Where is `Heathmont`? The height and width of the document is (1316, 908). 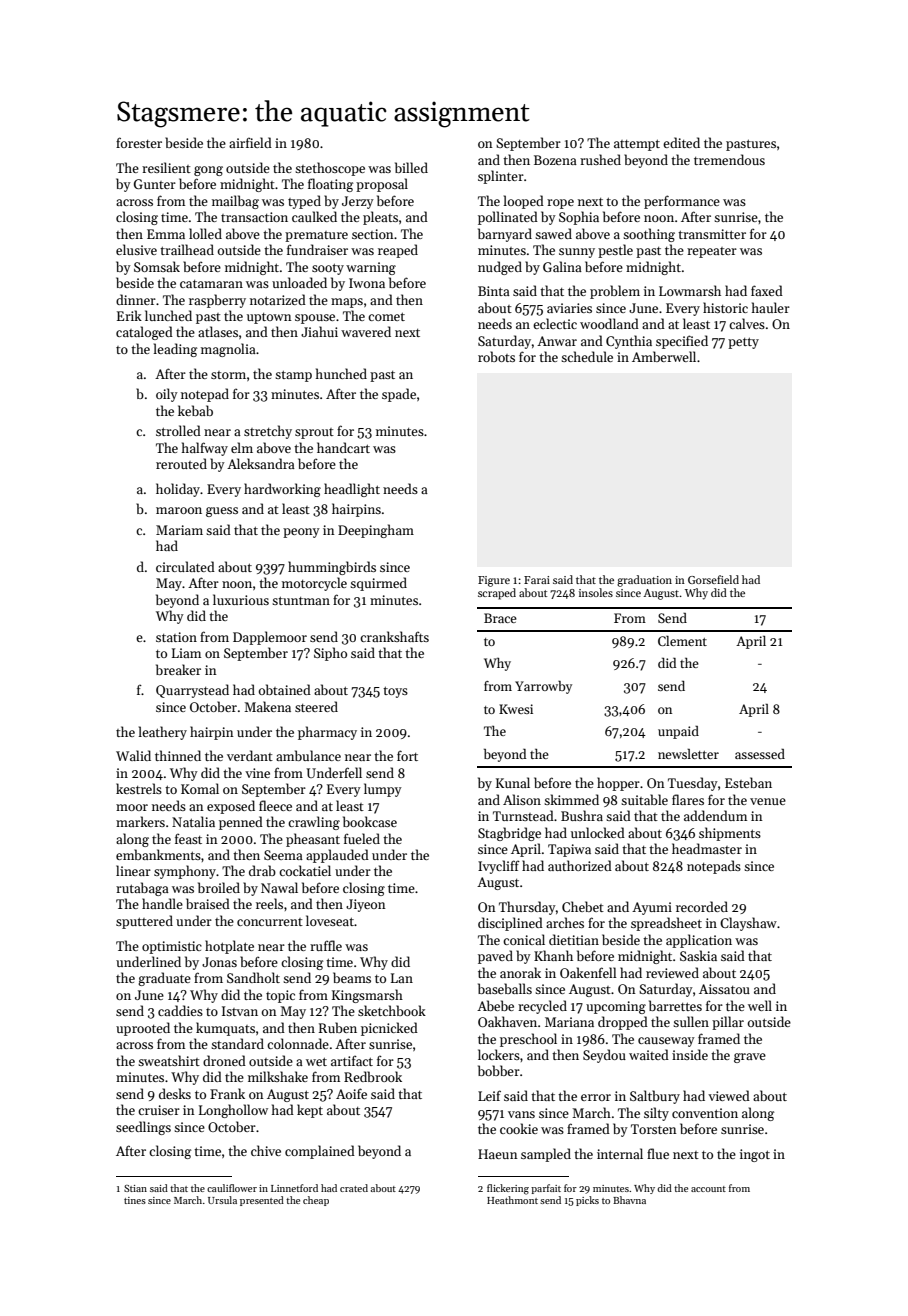
Heathmont is located at coordinates (512, 1200).
